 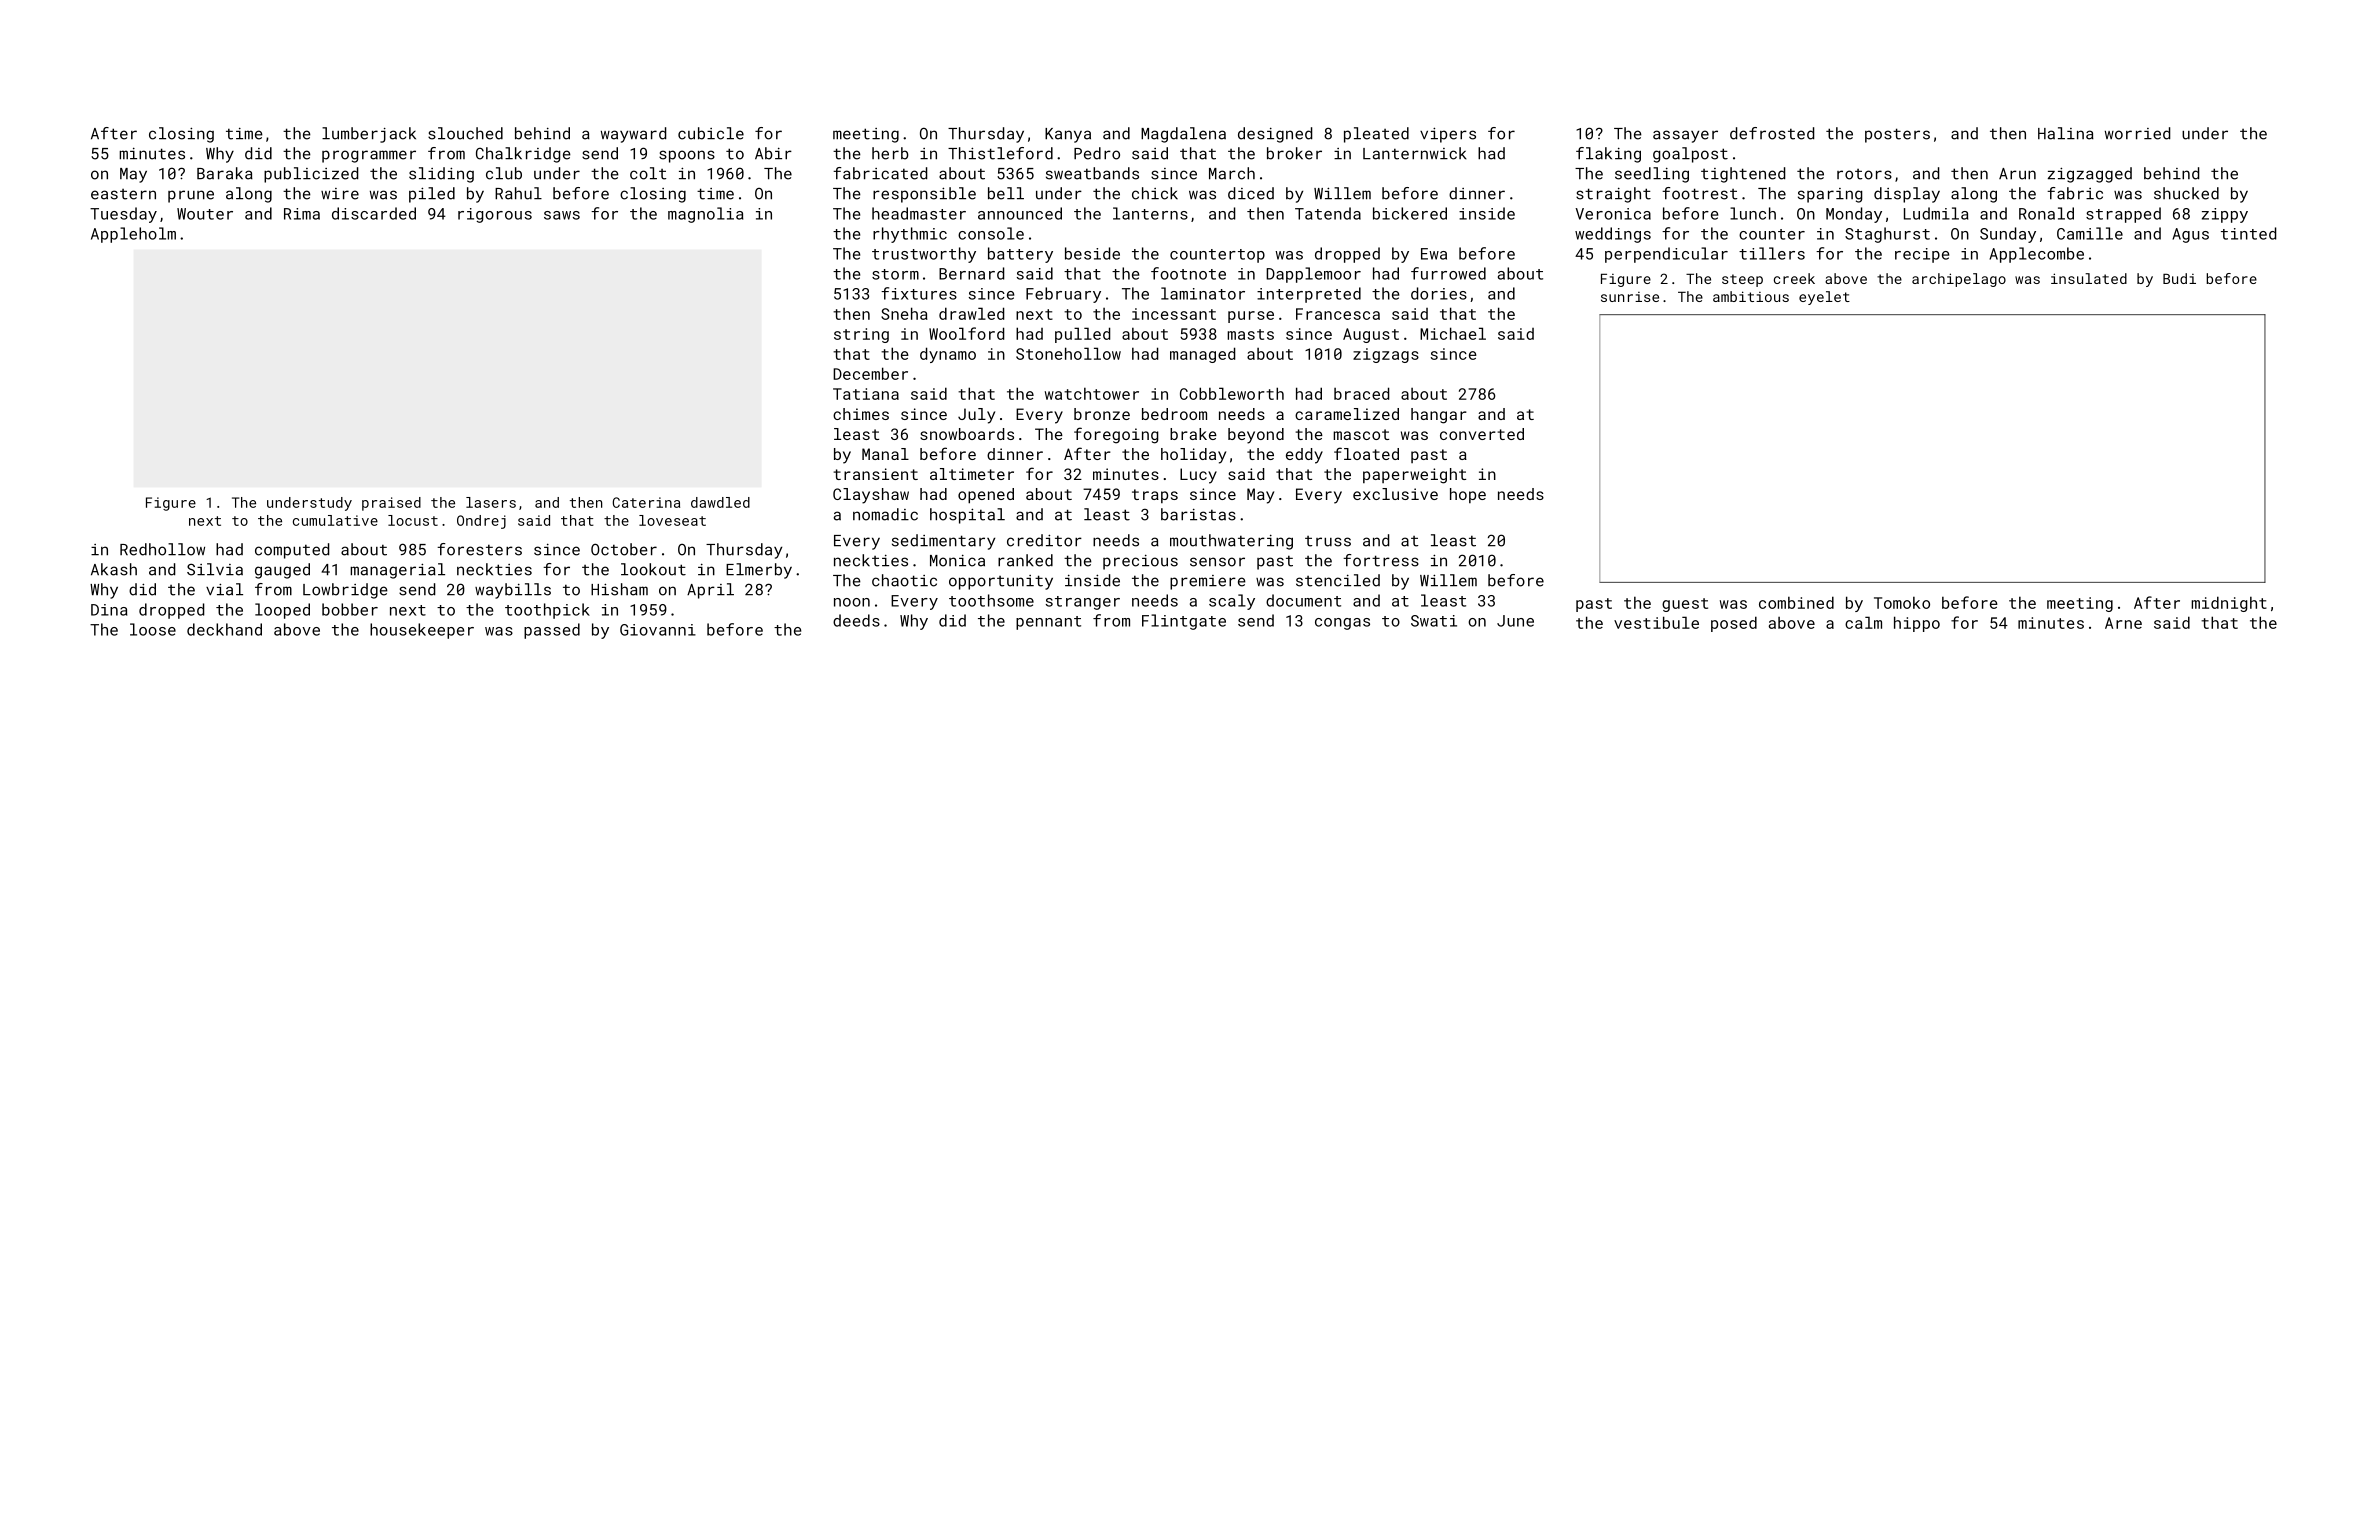 What do you see at coordinates (866, 394) in the page?
I see `Tatiana` at bounding box center [866, 394].
